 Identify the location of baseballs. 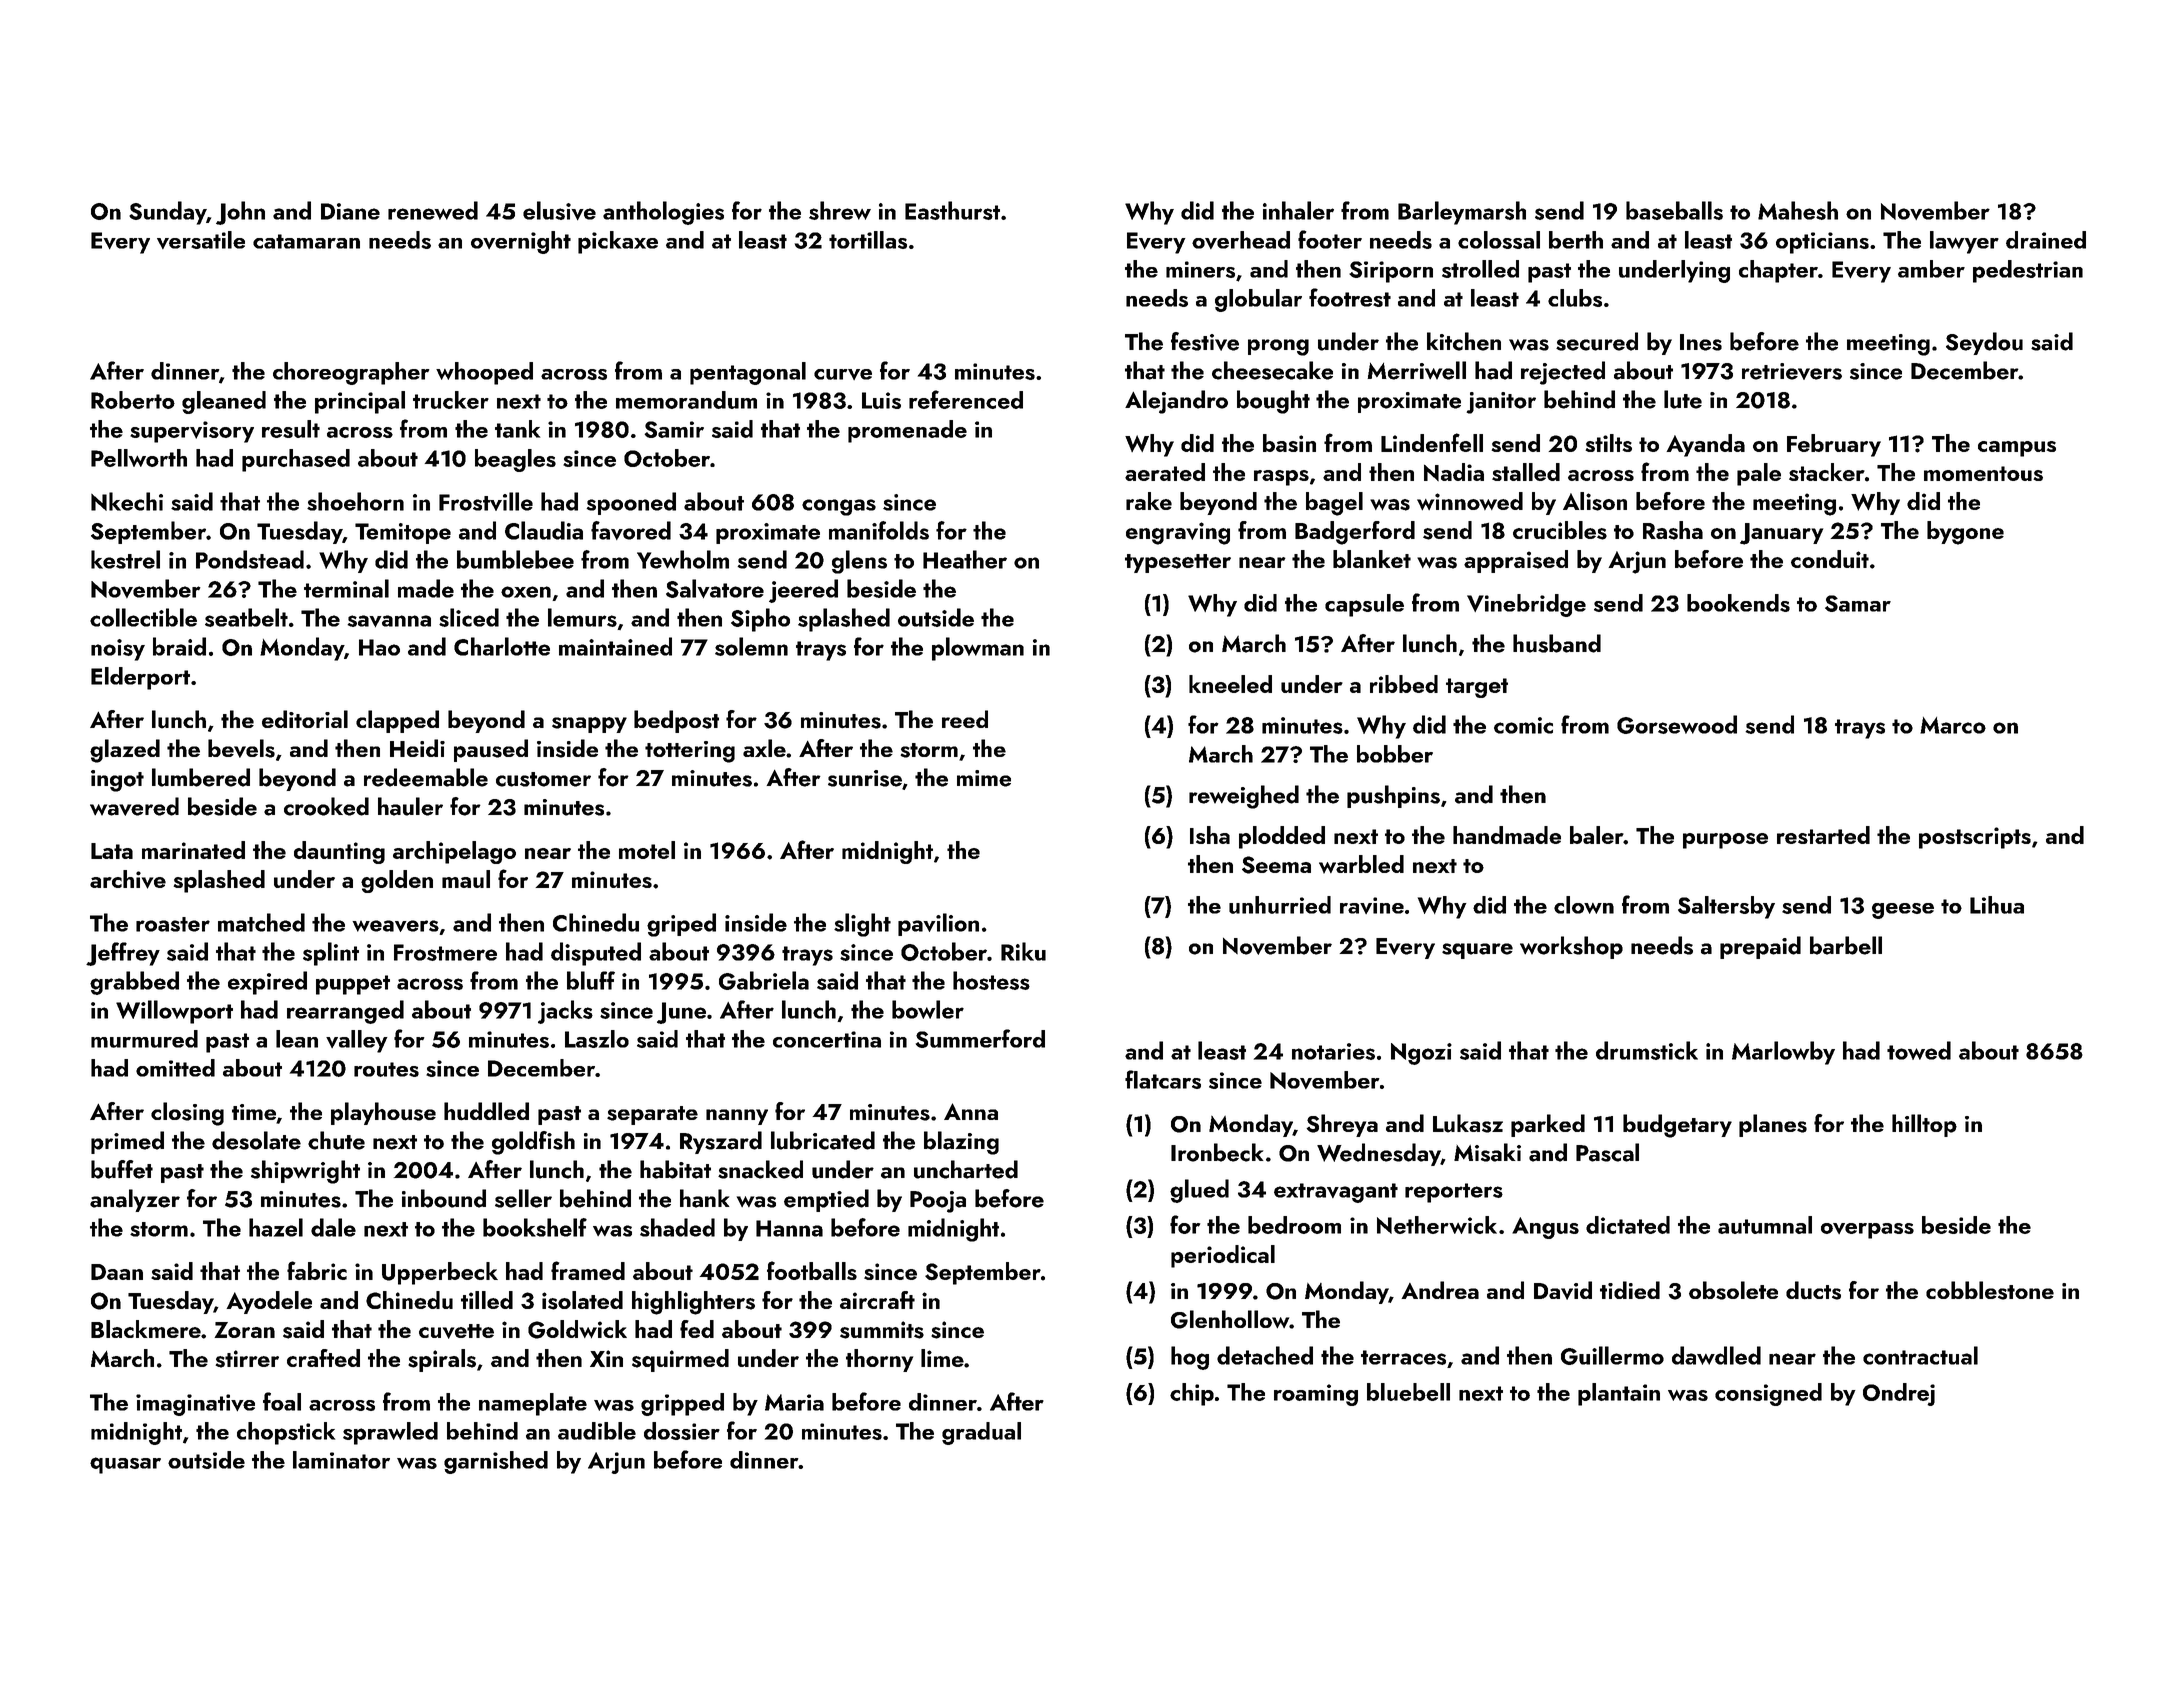
(1674, 210).
